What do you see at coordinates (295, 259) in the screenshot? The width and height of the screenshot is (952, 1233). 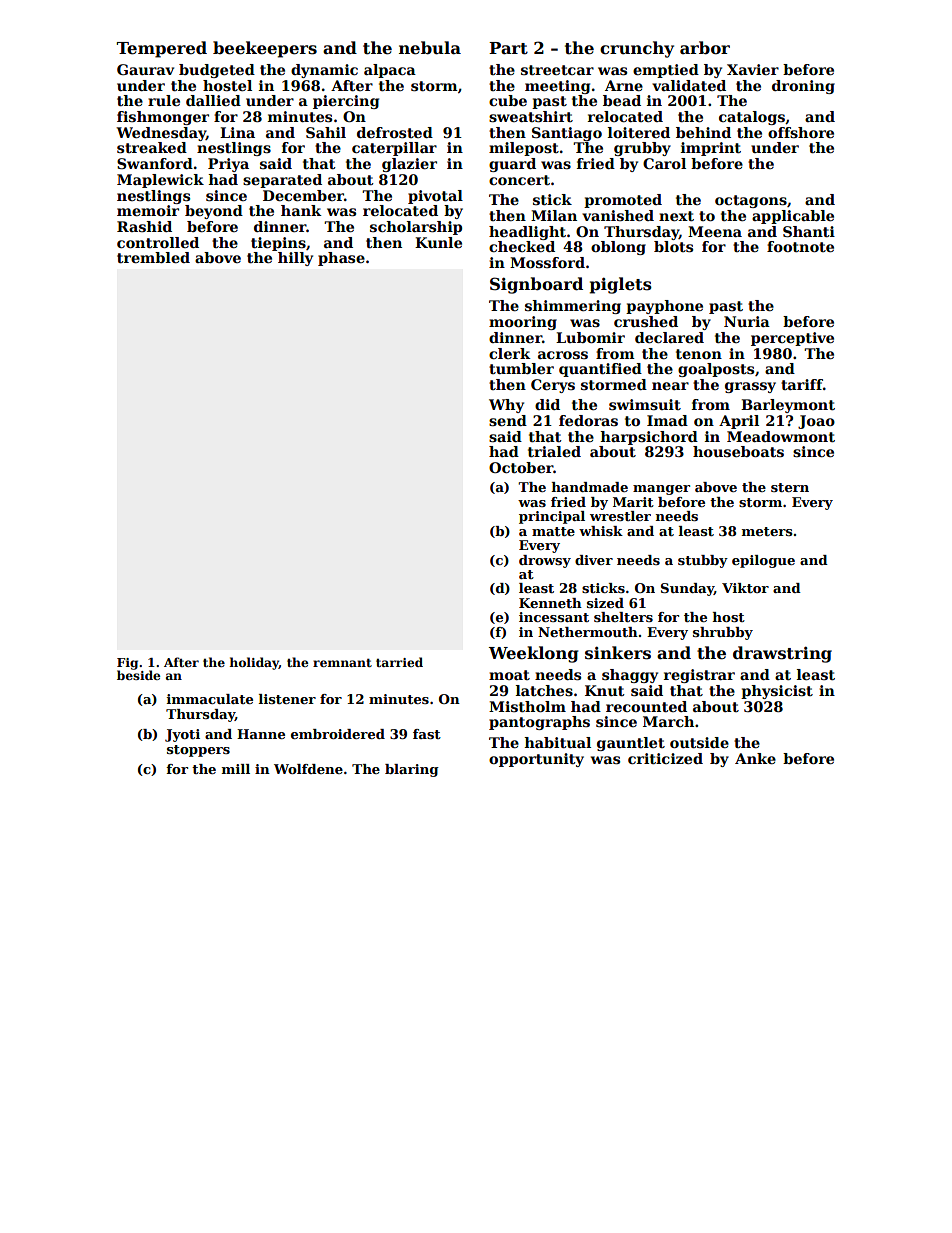 I see `hilly` at bounding box center [295, 259].
